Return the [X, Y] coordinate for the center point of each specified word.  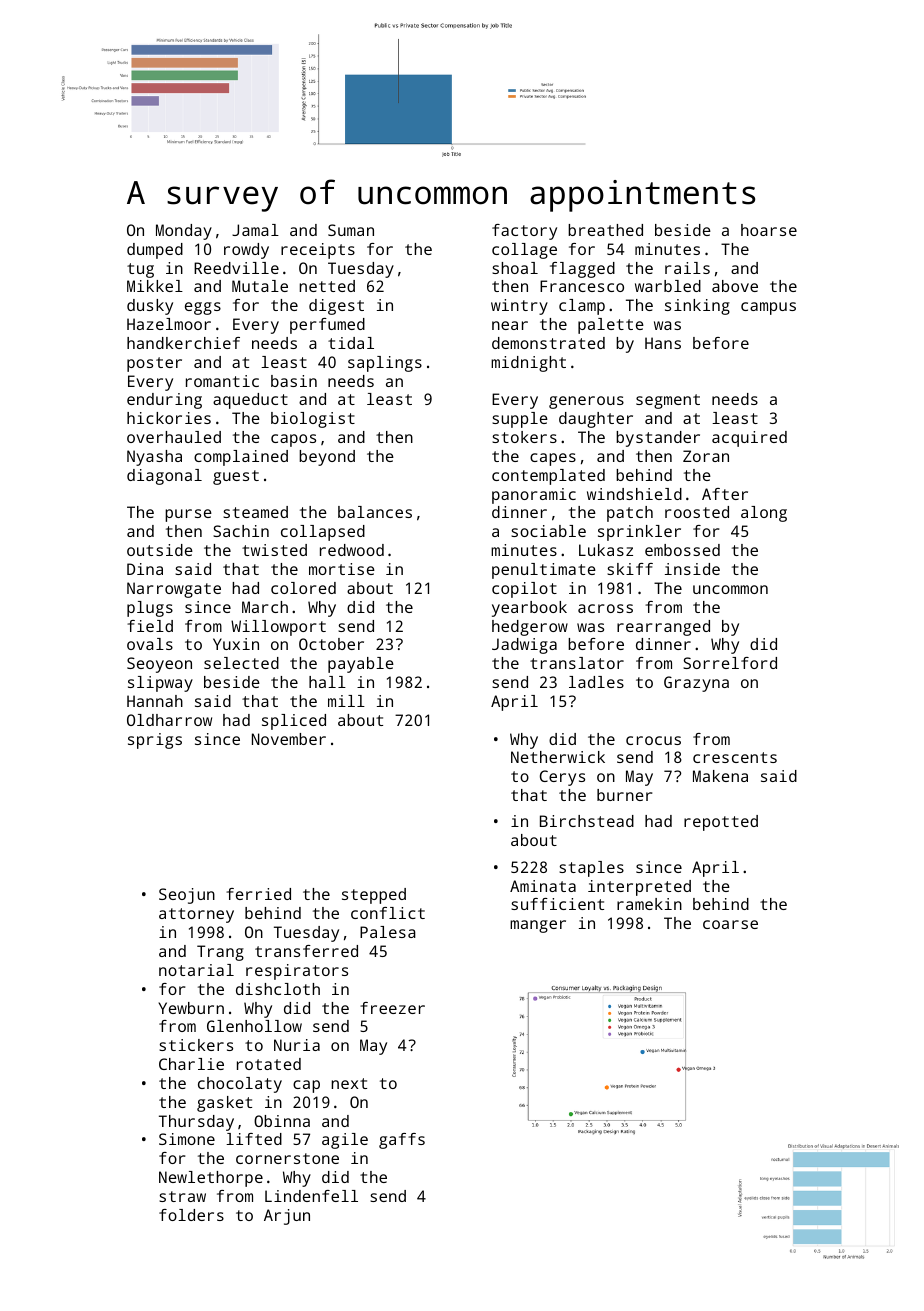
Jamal [255, 230]
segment [668, 401]
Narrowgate [174, 590]
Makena [720, 776]
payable [361, 665]
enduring [164, 401]
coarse [730, 924]
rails [687, 268]
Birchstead [587, 821]
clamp [582, 307]
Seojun [187, 896]
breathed [605, 230]
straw [182, 1196]
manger [538, 926]
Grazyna [696, 684]
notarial [196, 970]
